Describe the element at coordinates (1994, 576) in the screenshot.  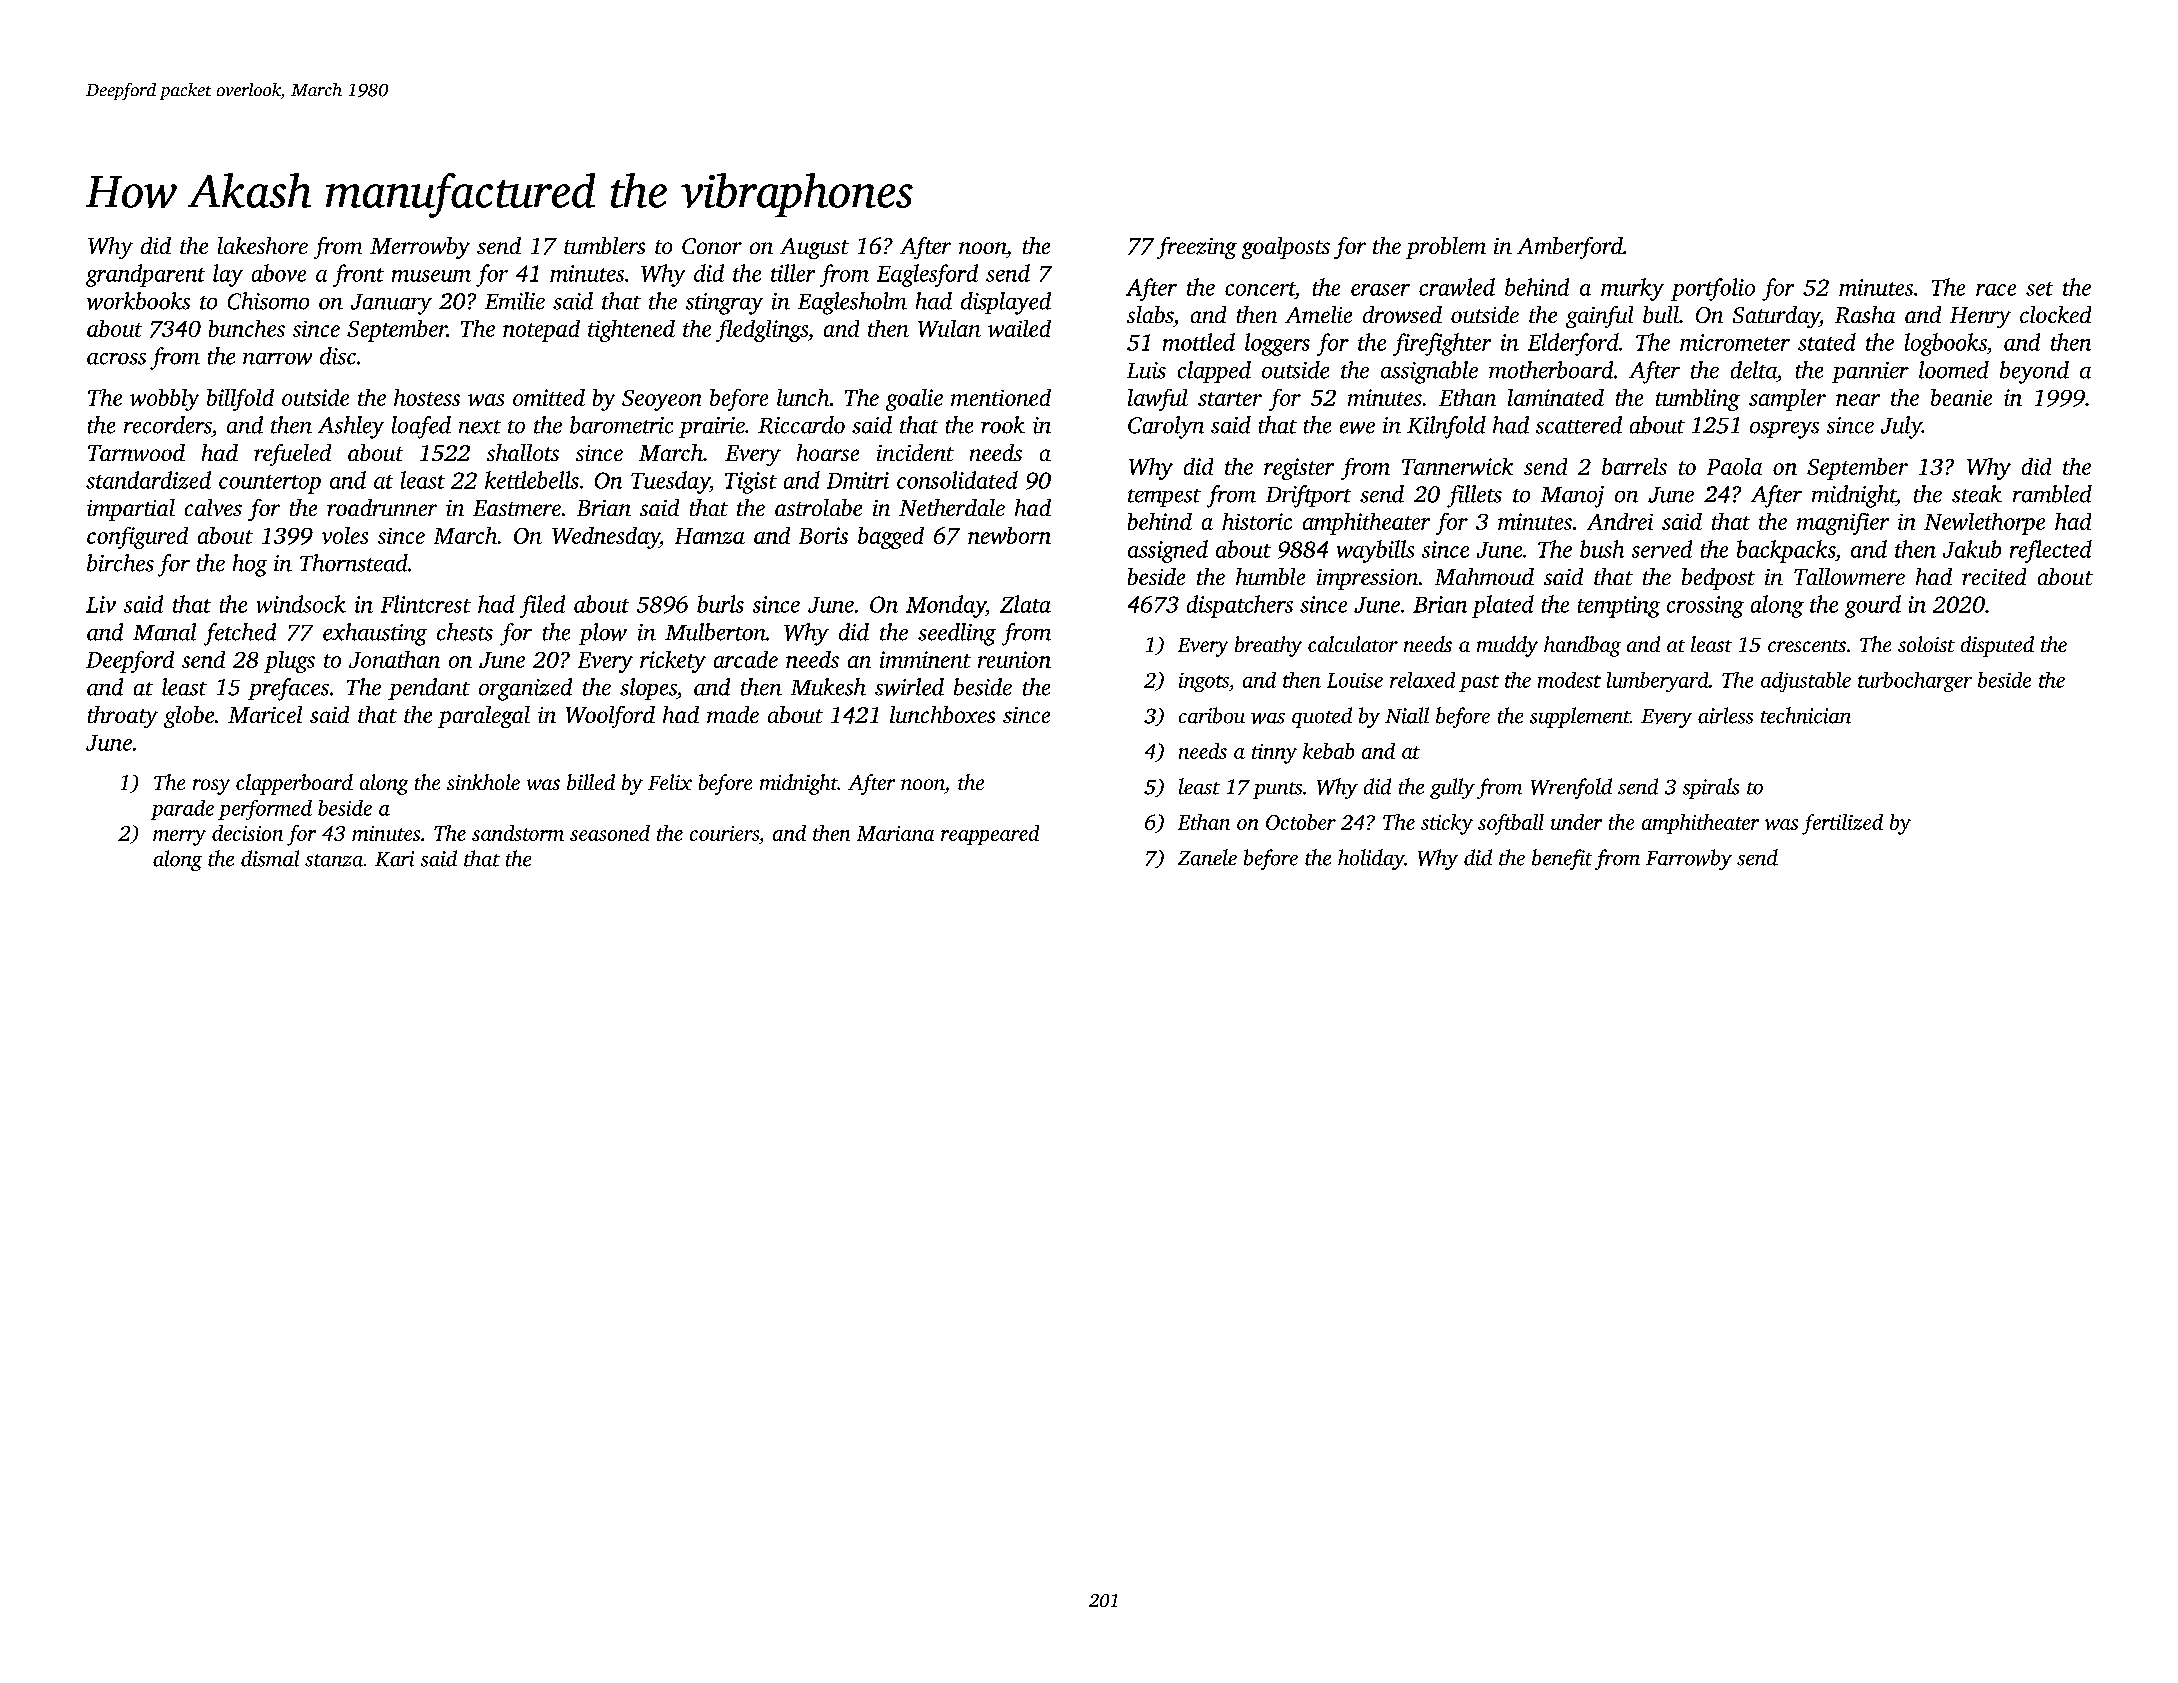
I see `recited` at that location.
